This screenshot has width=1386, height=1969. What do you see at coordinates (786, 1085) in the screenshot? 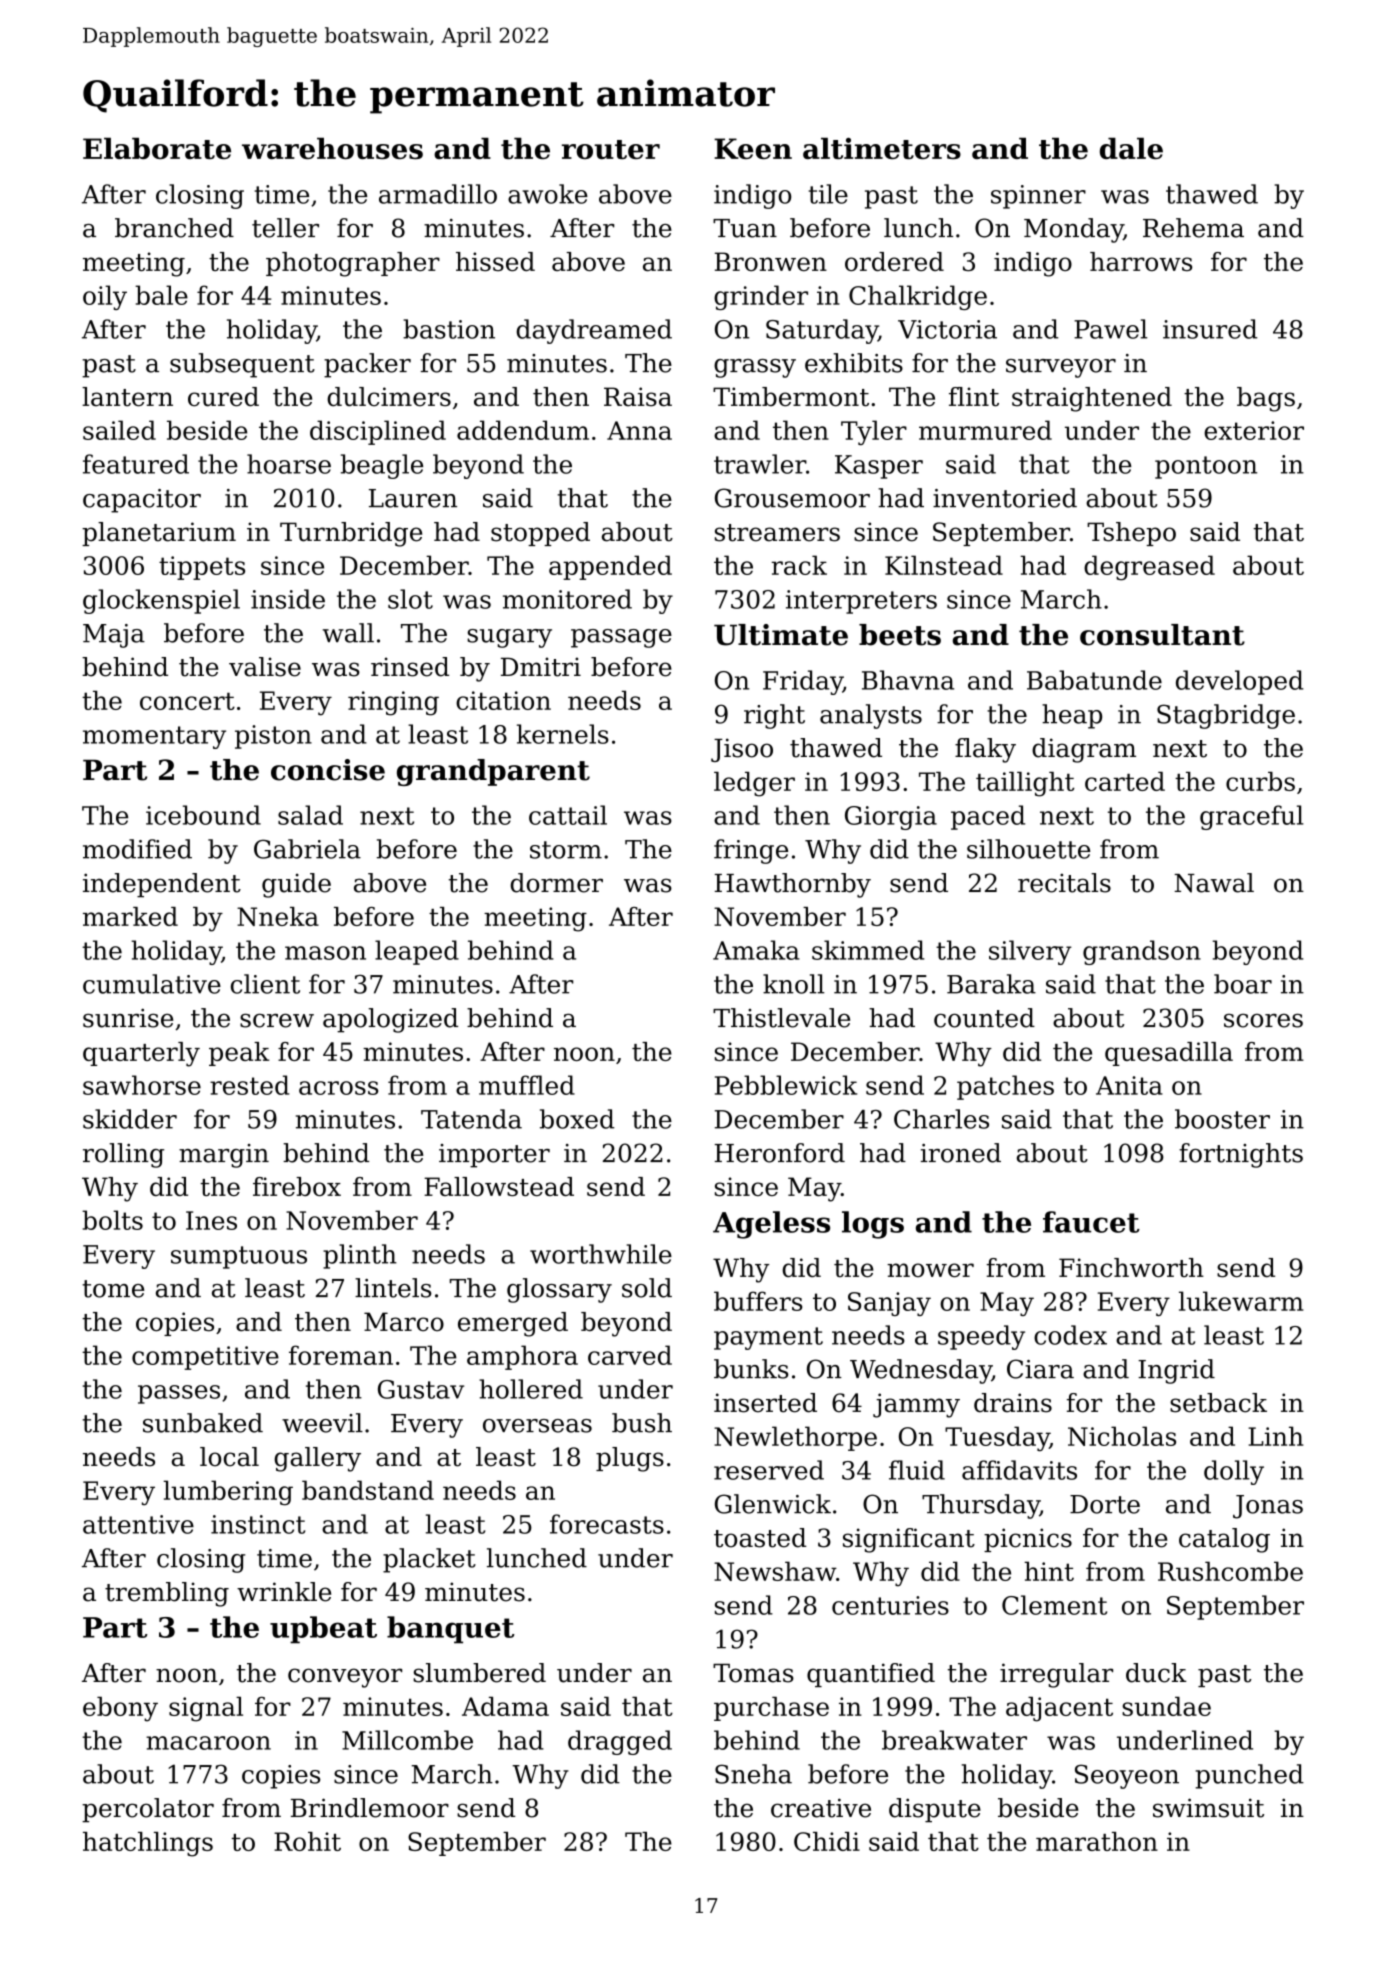
I see `Pebblewick` at bounding box center [786, 1085].
